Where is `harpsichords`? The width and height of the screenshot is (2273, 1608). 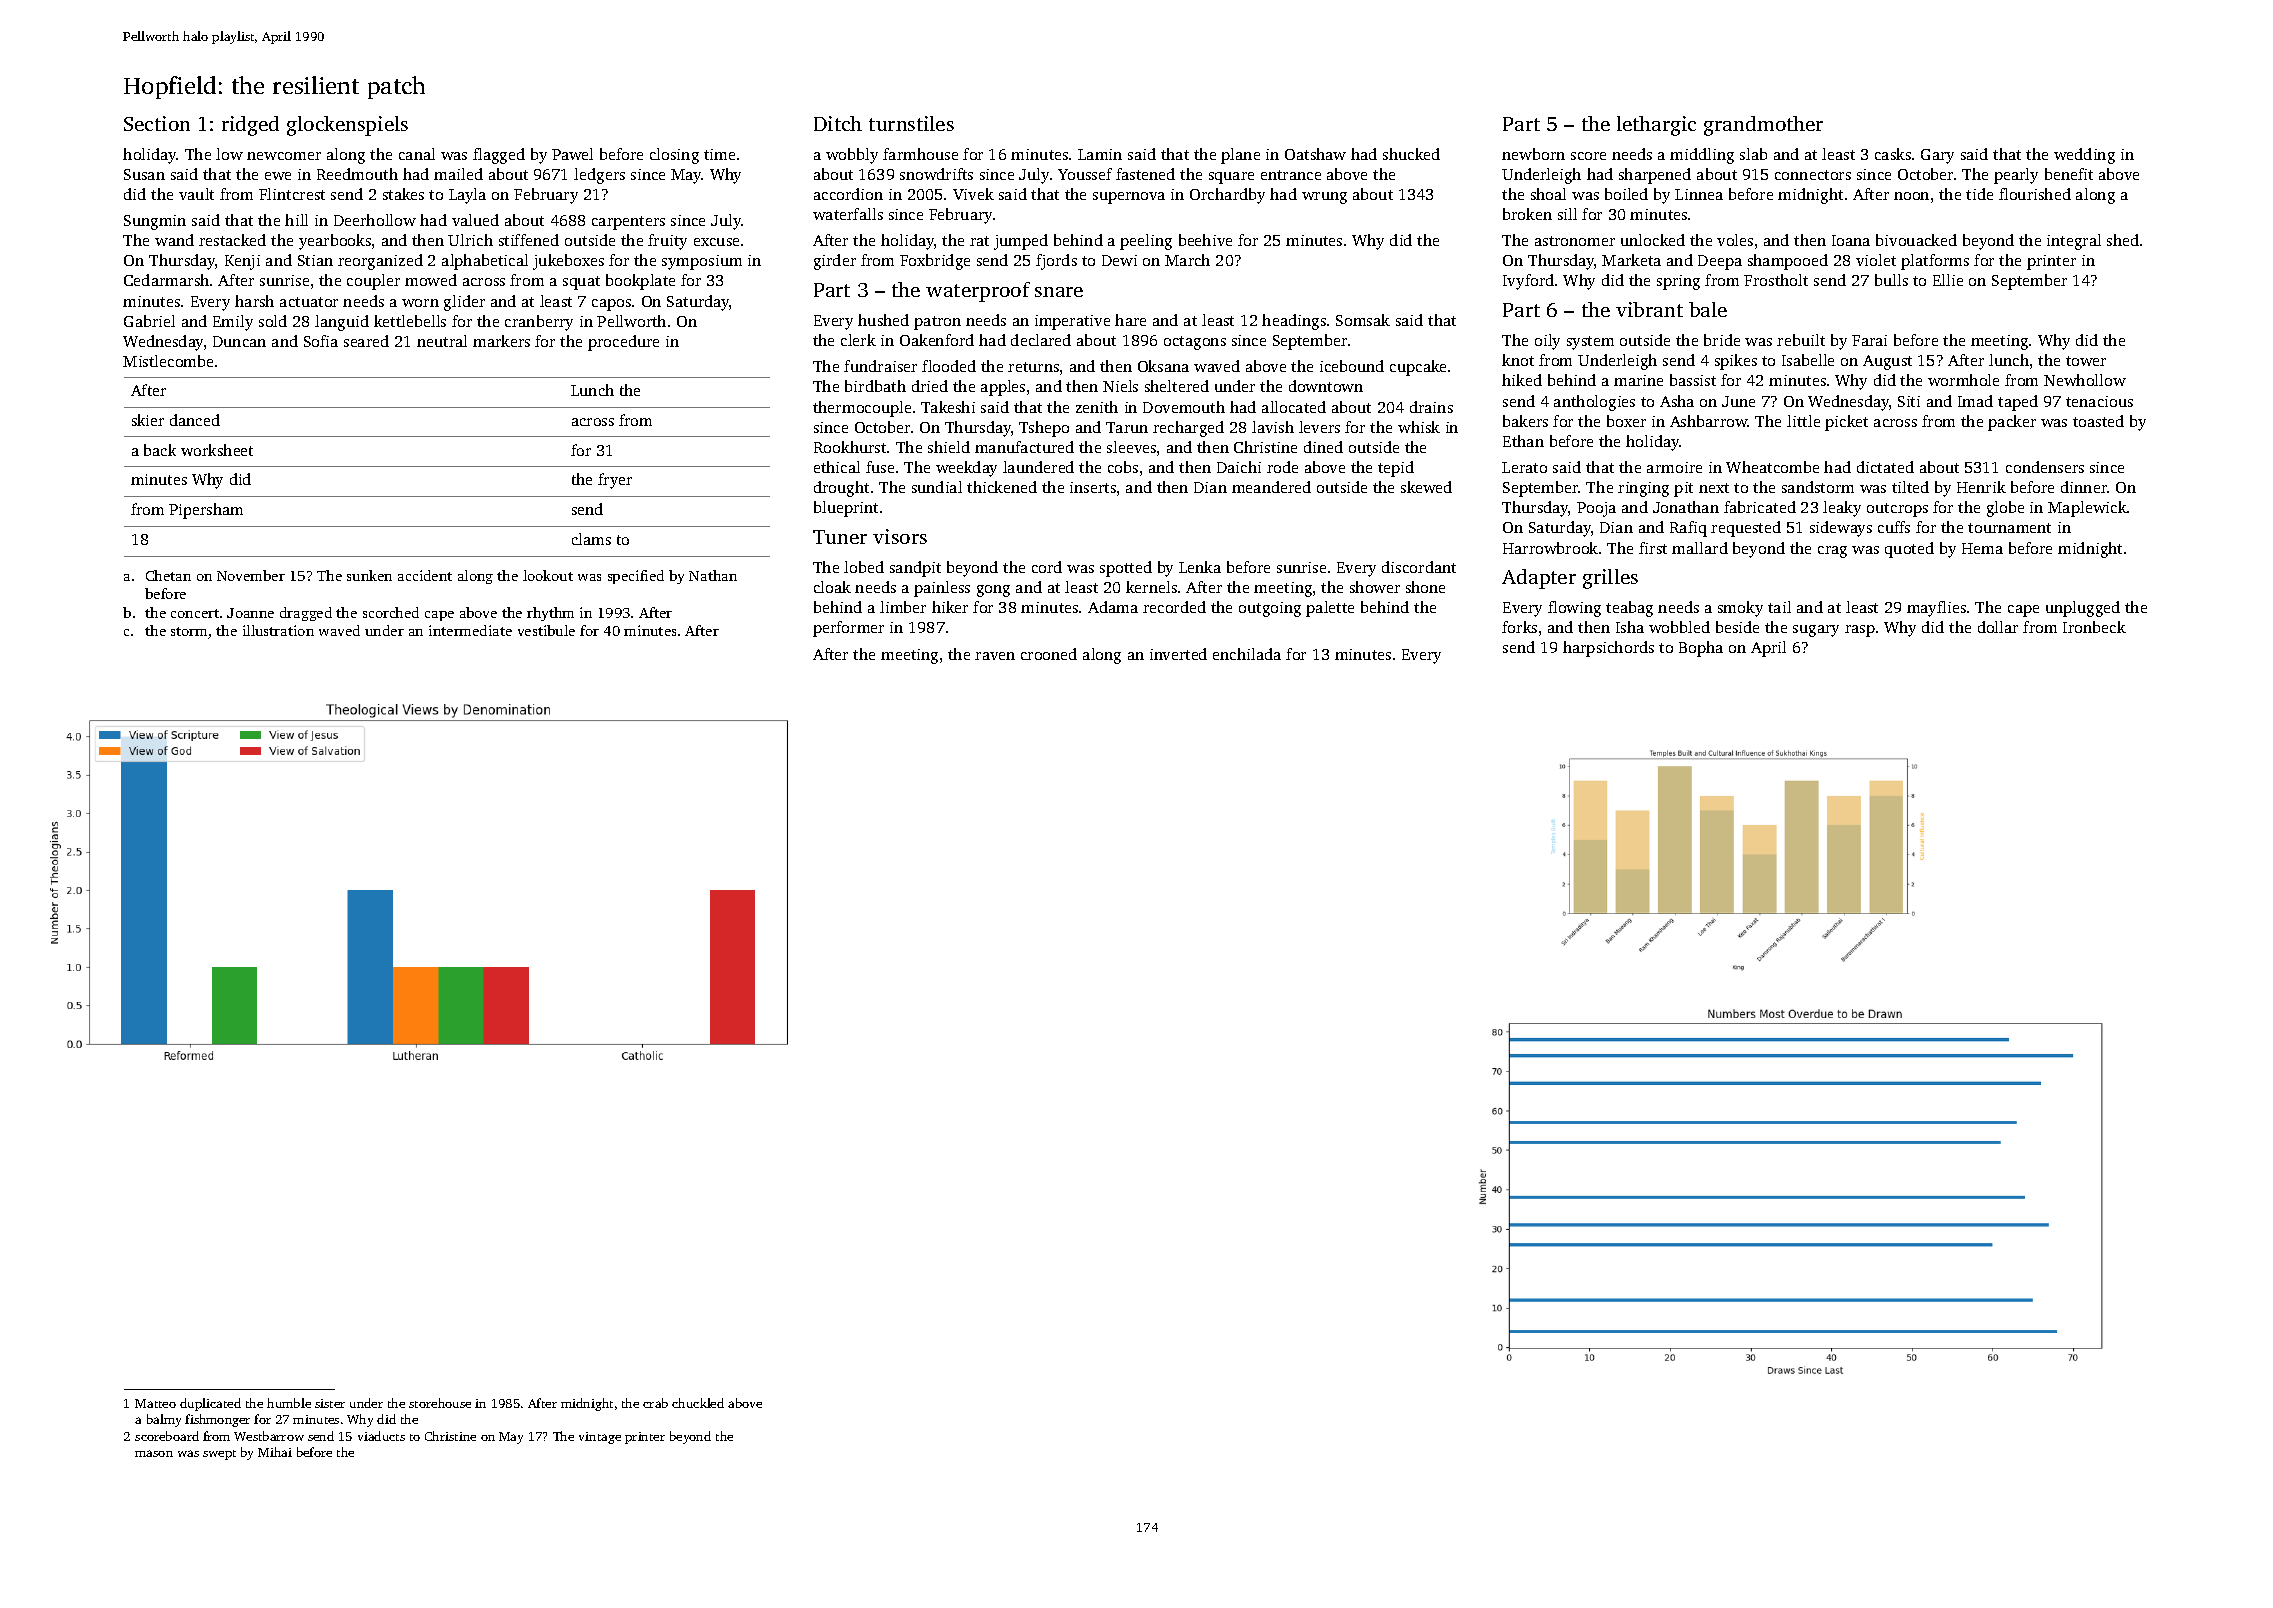
harpsichords is located at coordinates (1608, 649).
